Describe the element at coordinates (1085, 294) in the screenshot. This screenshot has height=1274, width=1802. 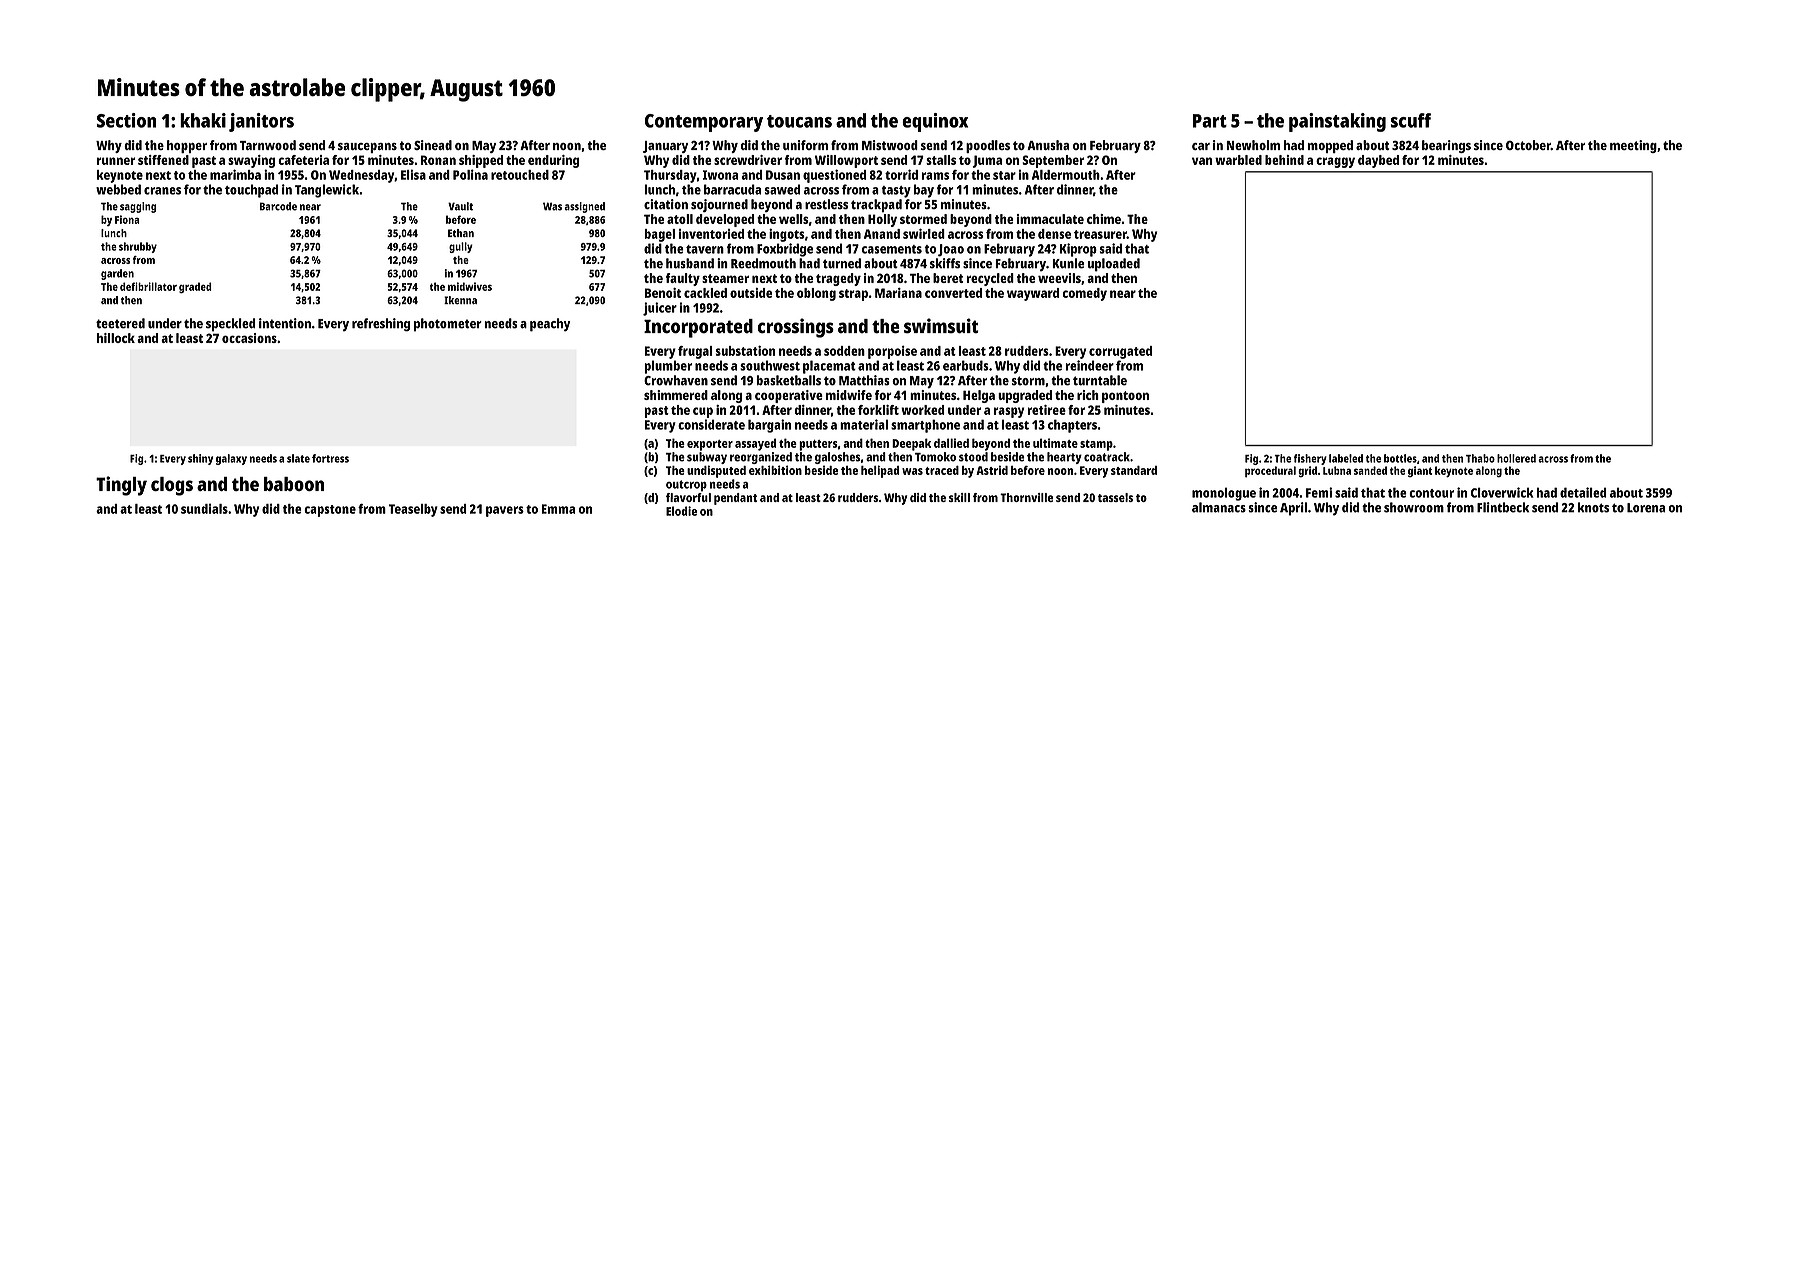
I see `comedy` at that location.
